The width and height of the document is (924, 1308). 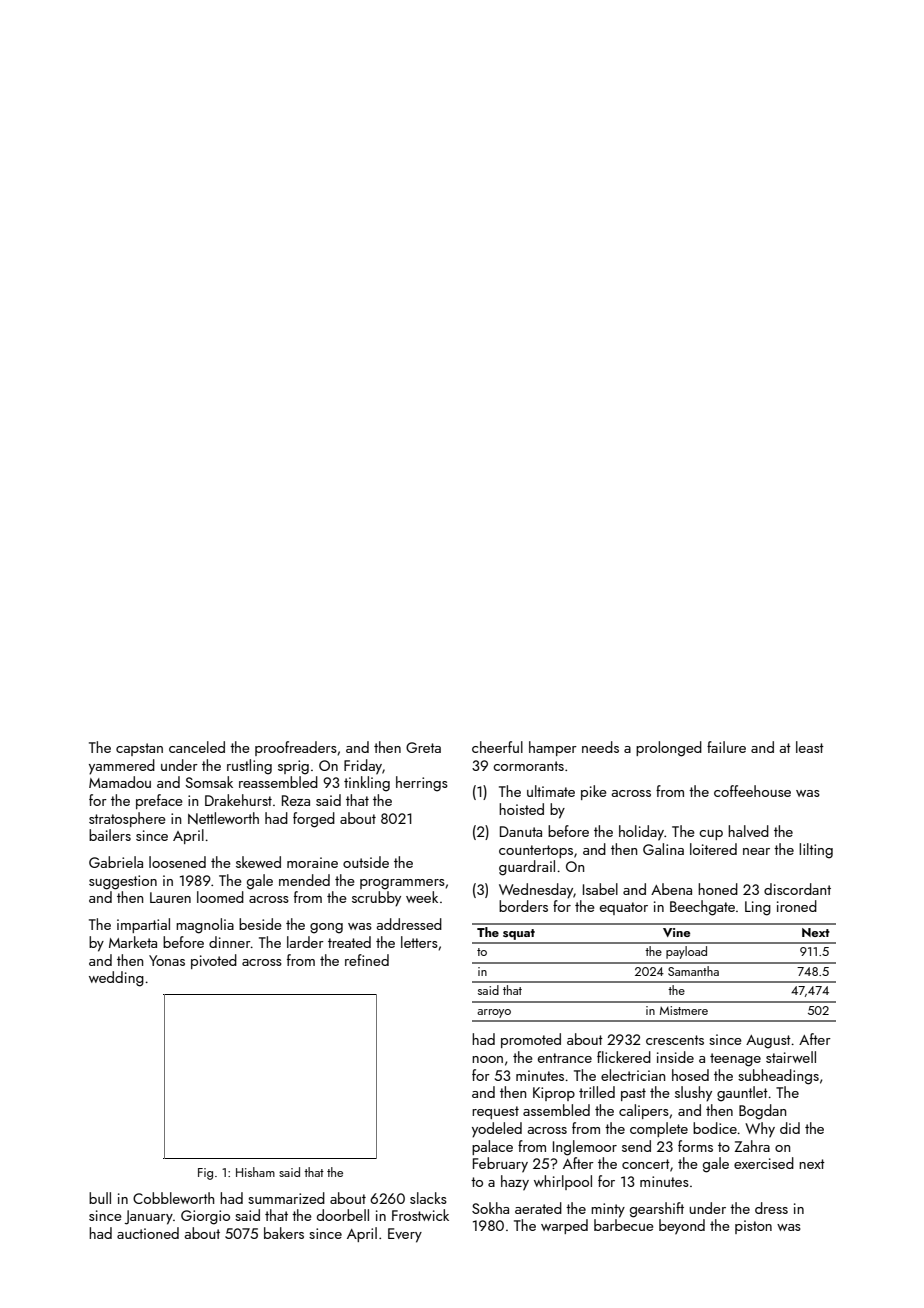 What do you see at coordinates (260, 924) in the document?
I see `beside` at bounding box center [260, 924].
